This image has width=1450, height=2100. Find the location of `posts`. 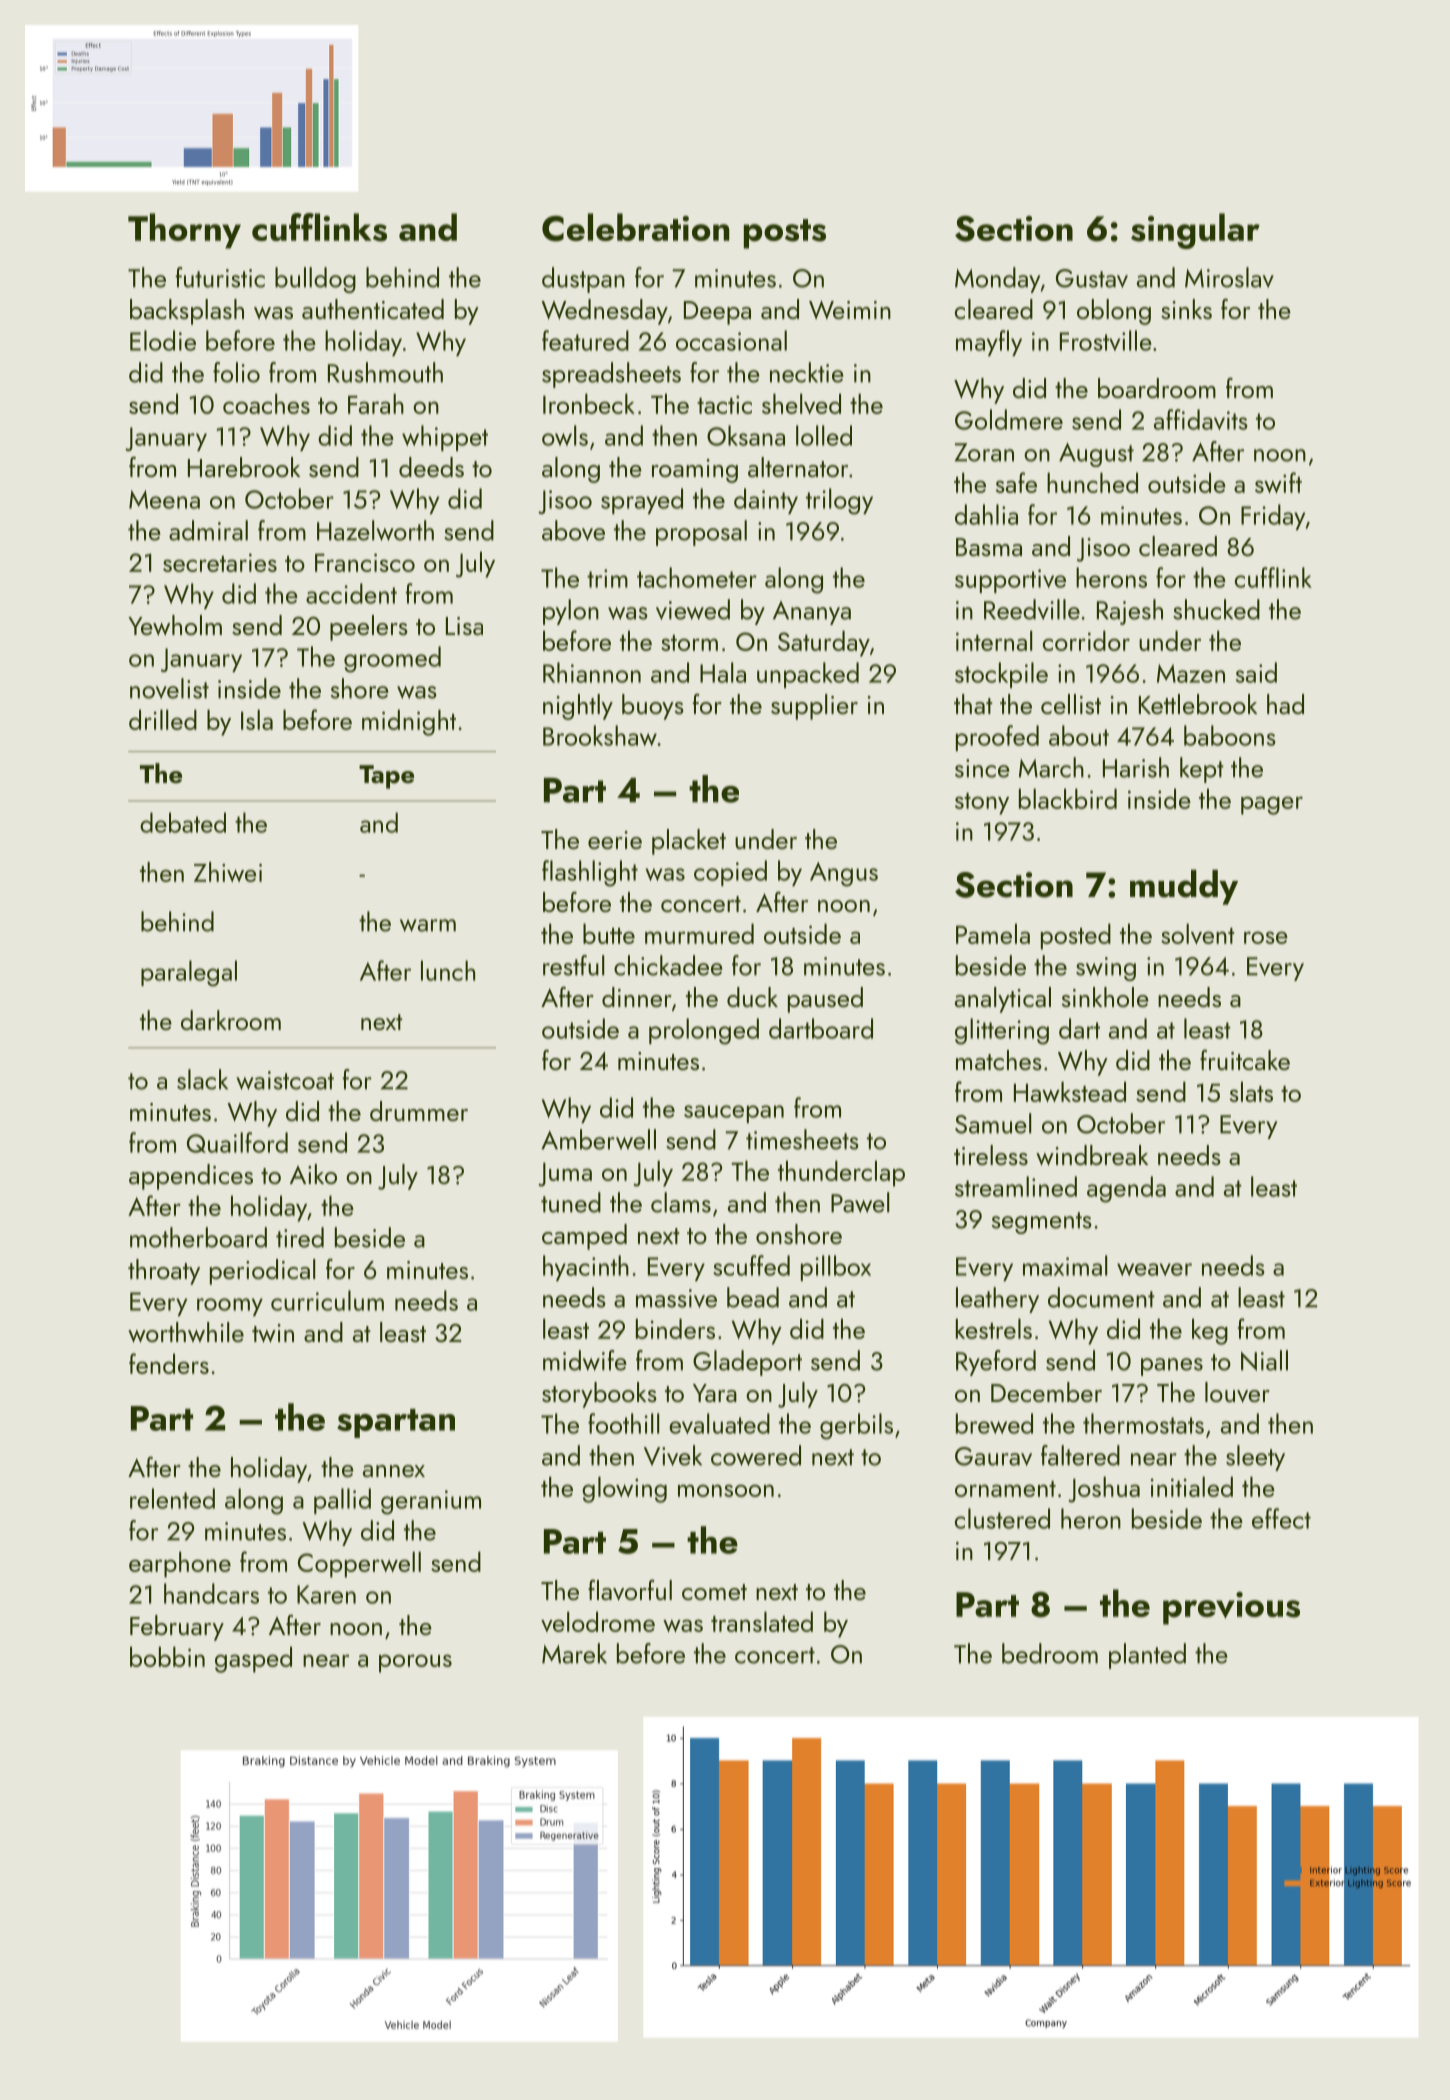

posts is located at coordinates (785, 234).
